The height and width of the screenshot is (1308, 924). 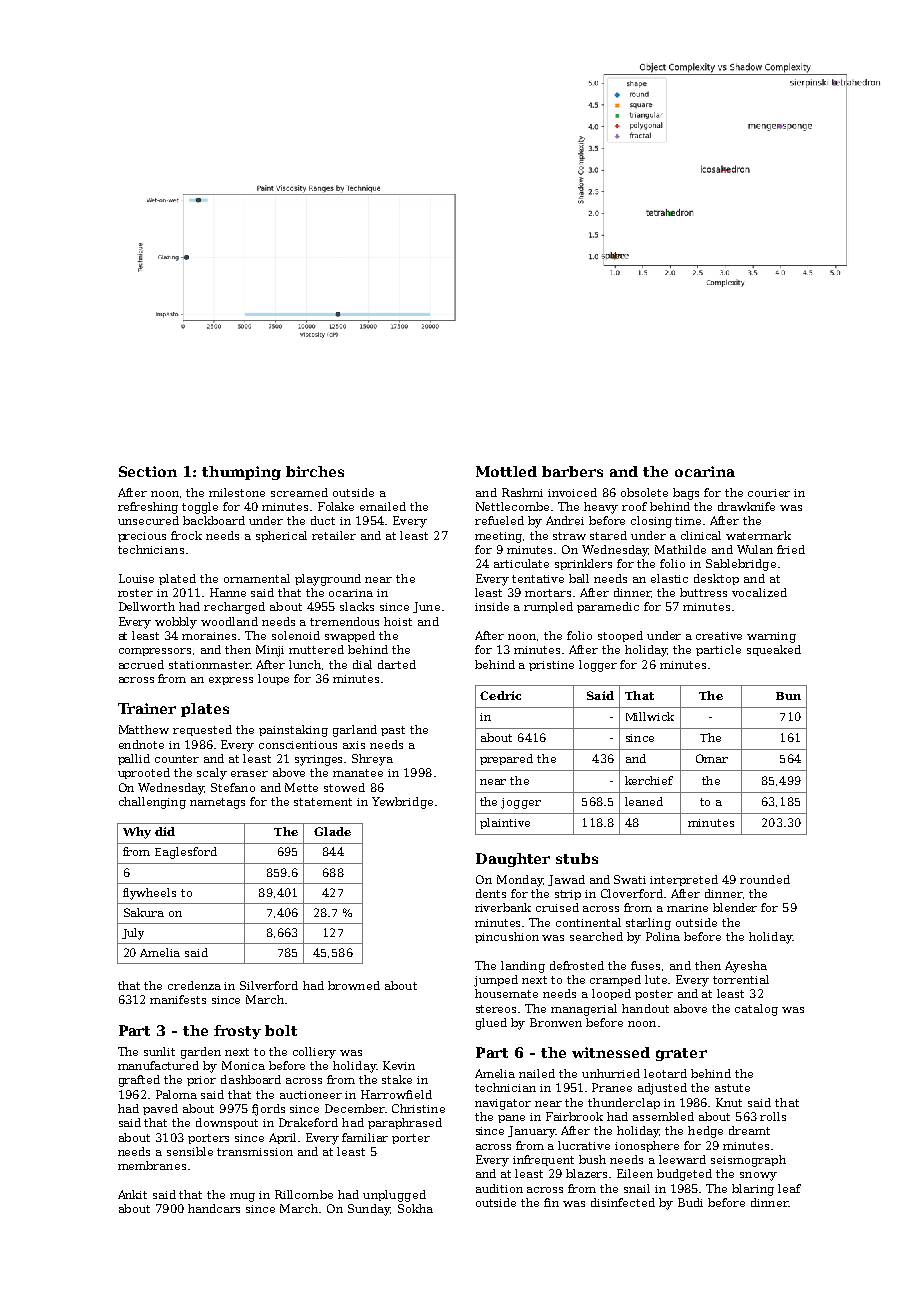 I want to click on courier, so click(x=769, y=493).
